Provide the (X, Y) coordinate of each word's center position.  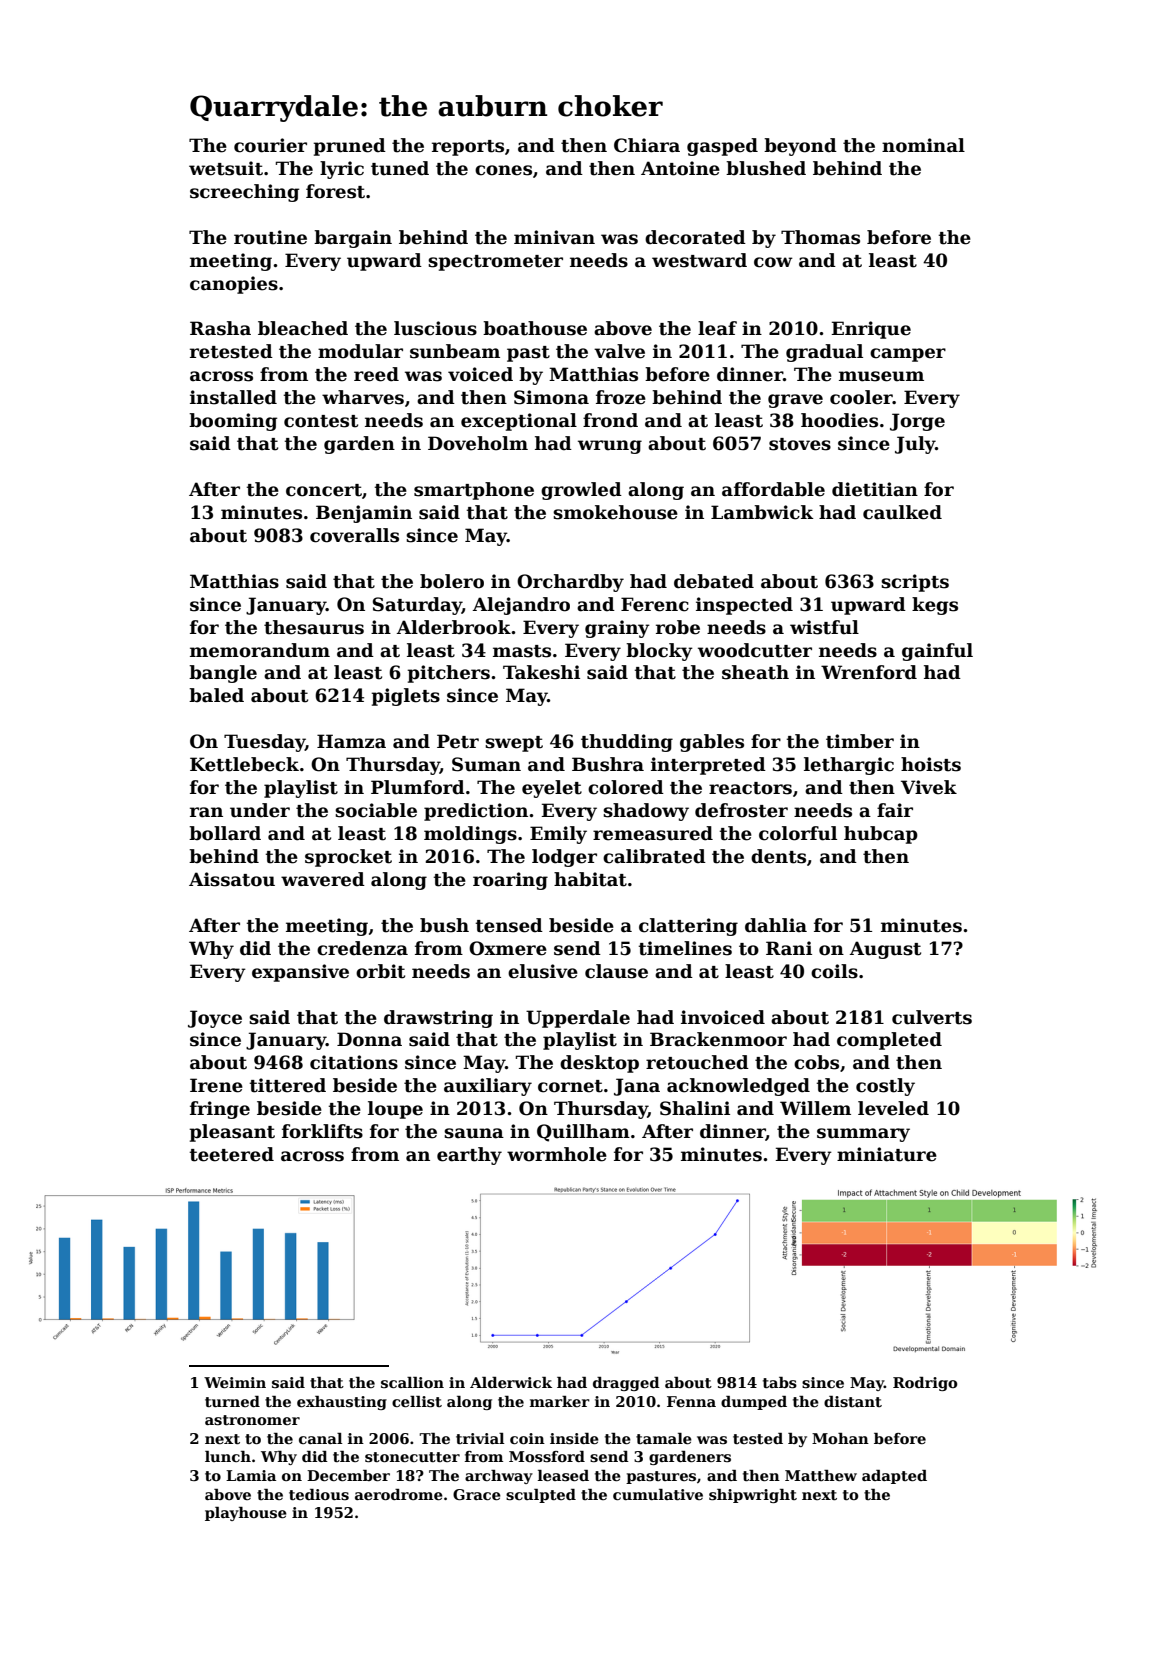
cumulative (658, 1494)
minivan (554, 237)
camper (908, 355)
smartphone (474, 491)
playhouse (246, 1514)
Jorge (917, 422)
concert (324, 490)
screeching (244, 193)
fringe (220, 1110)
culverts (932, 1017)
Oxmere (508, 948)
